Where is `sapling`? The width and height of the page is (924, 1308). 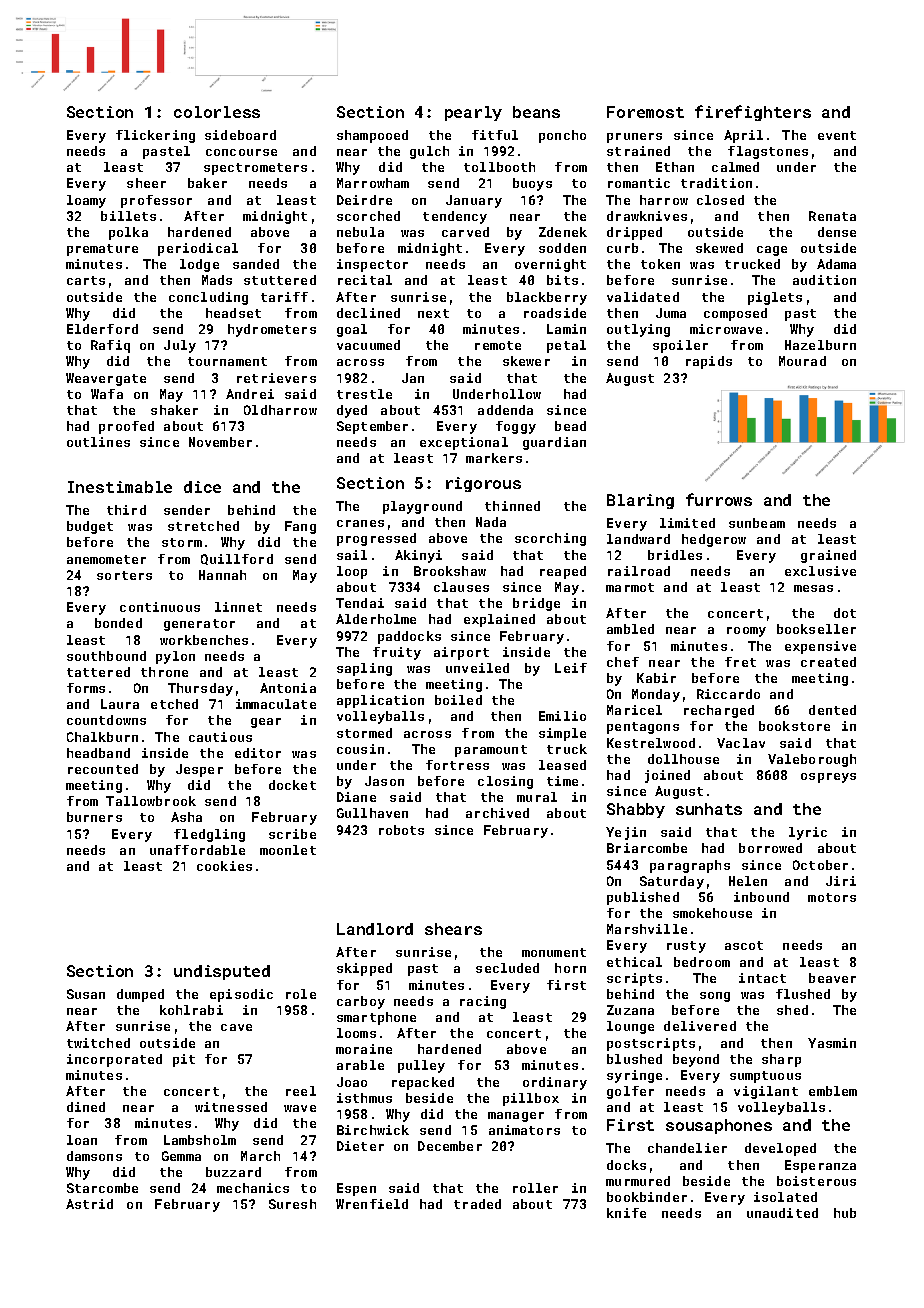
sapling is located at coordinates (364, 669).
